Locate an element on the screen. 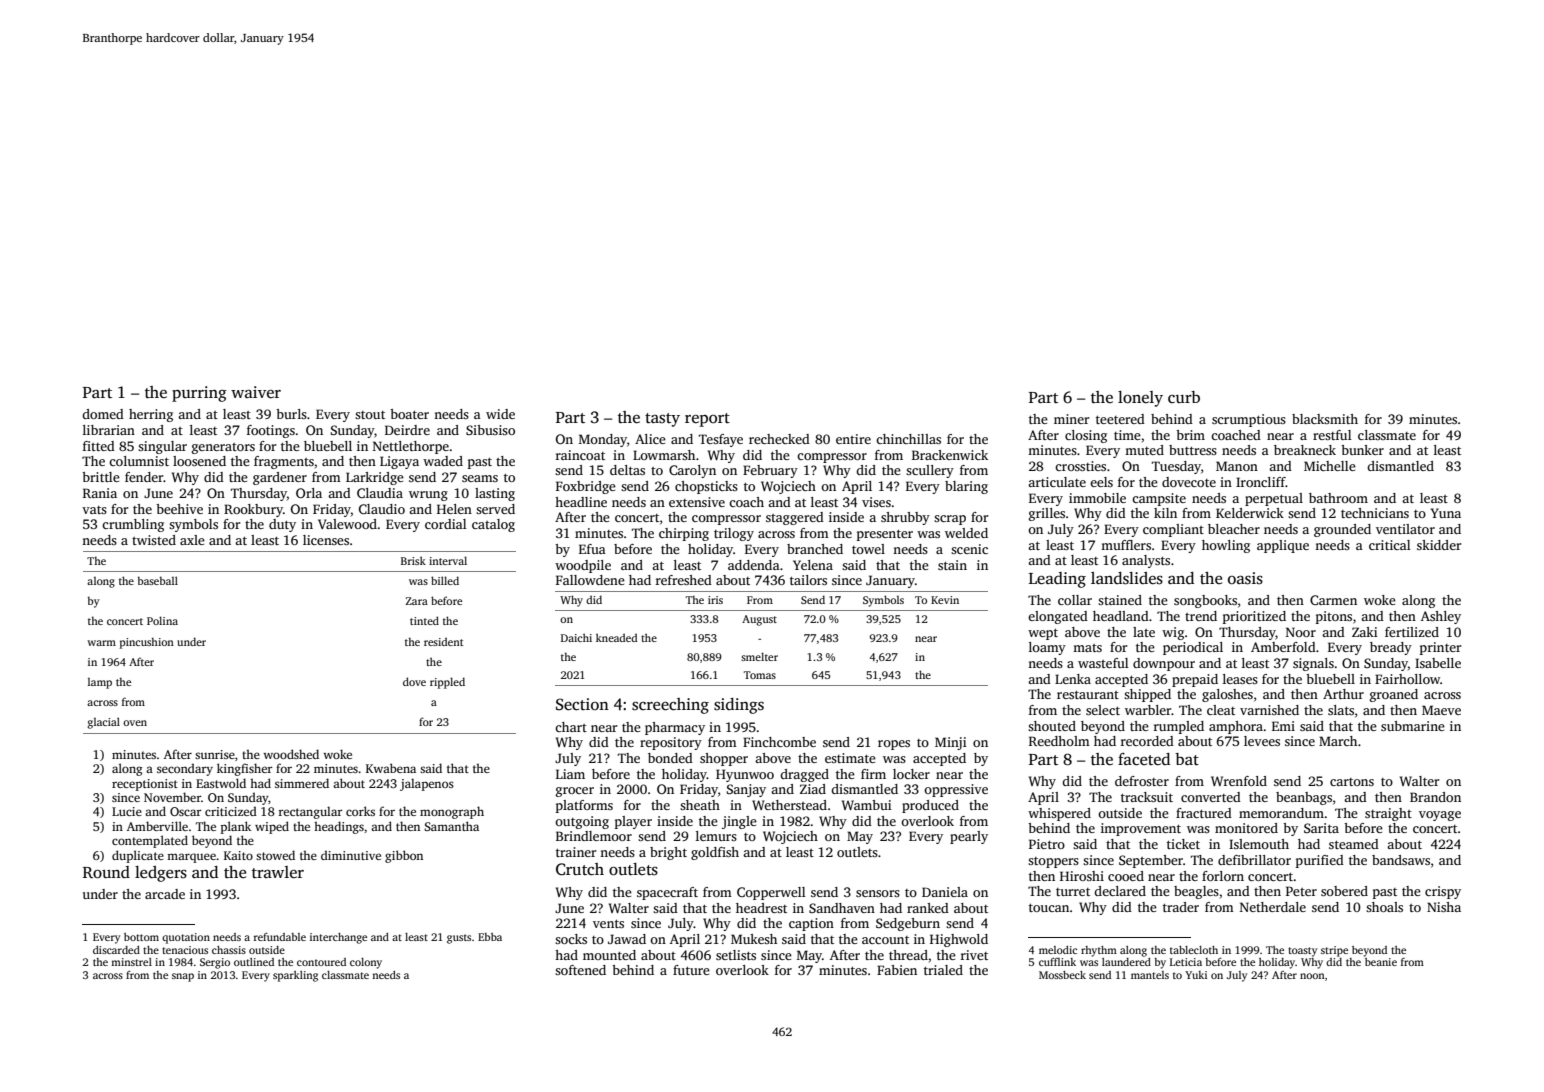  vises is located at coordinates (876, 502).
